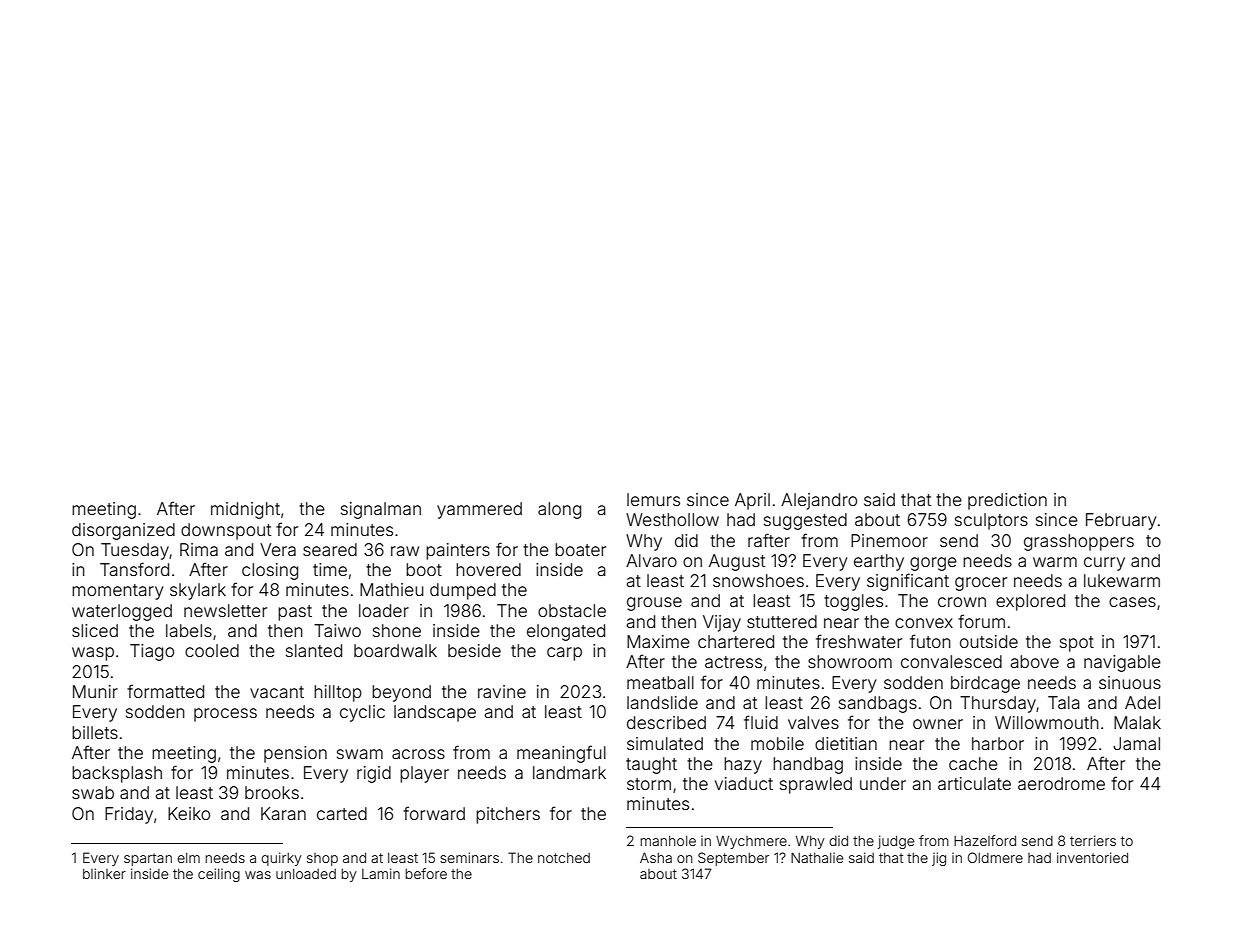  Describe the element at coordinates (95, 630) in the image. I see `sliced` at that location.
